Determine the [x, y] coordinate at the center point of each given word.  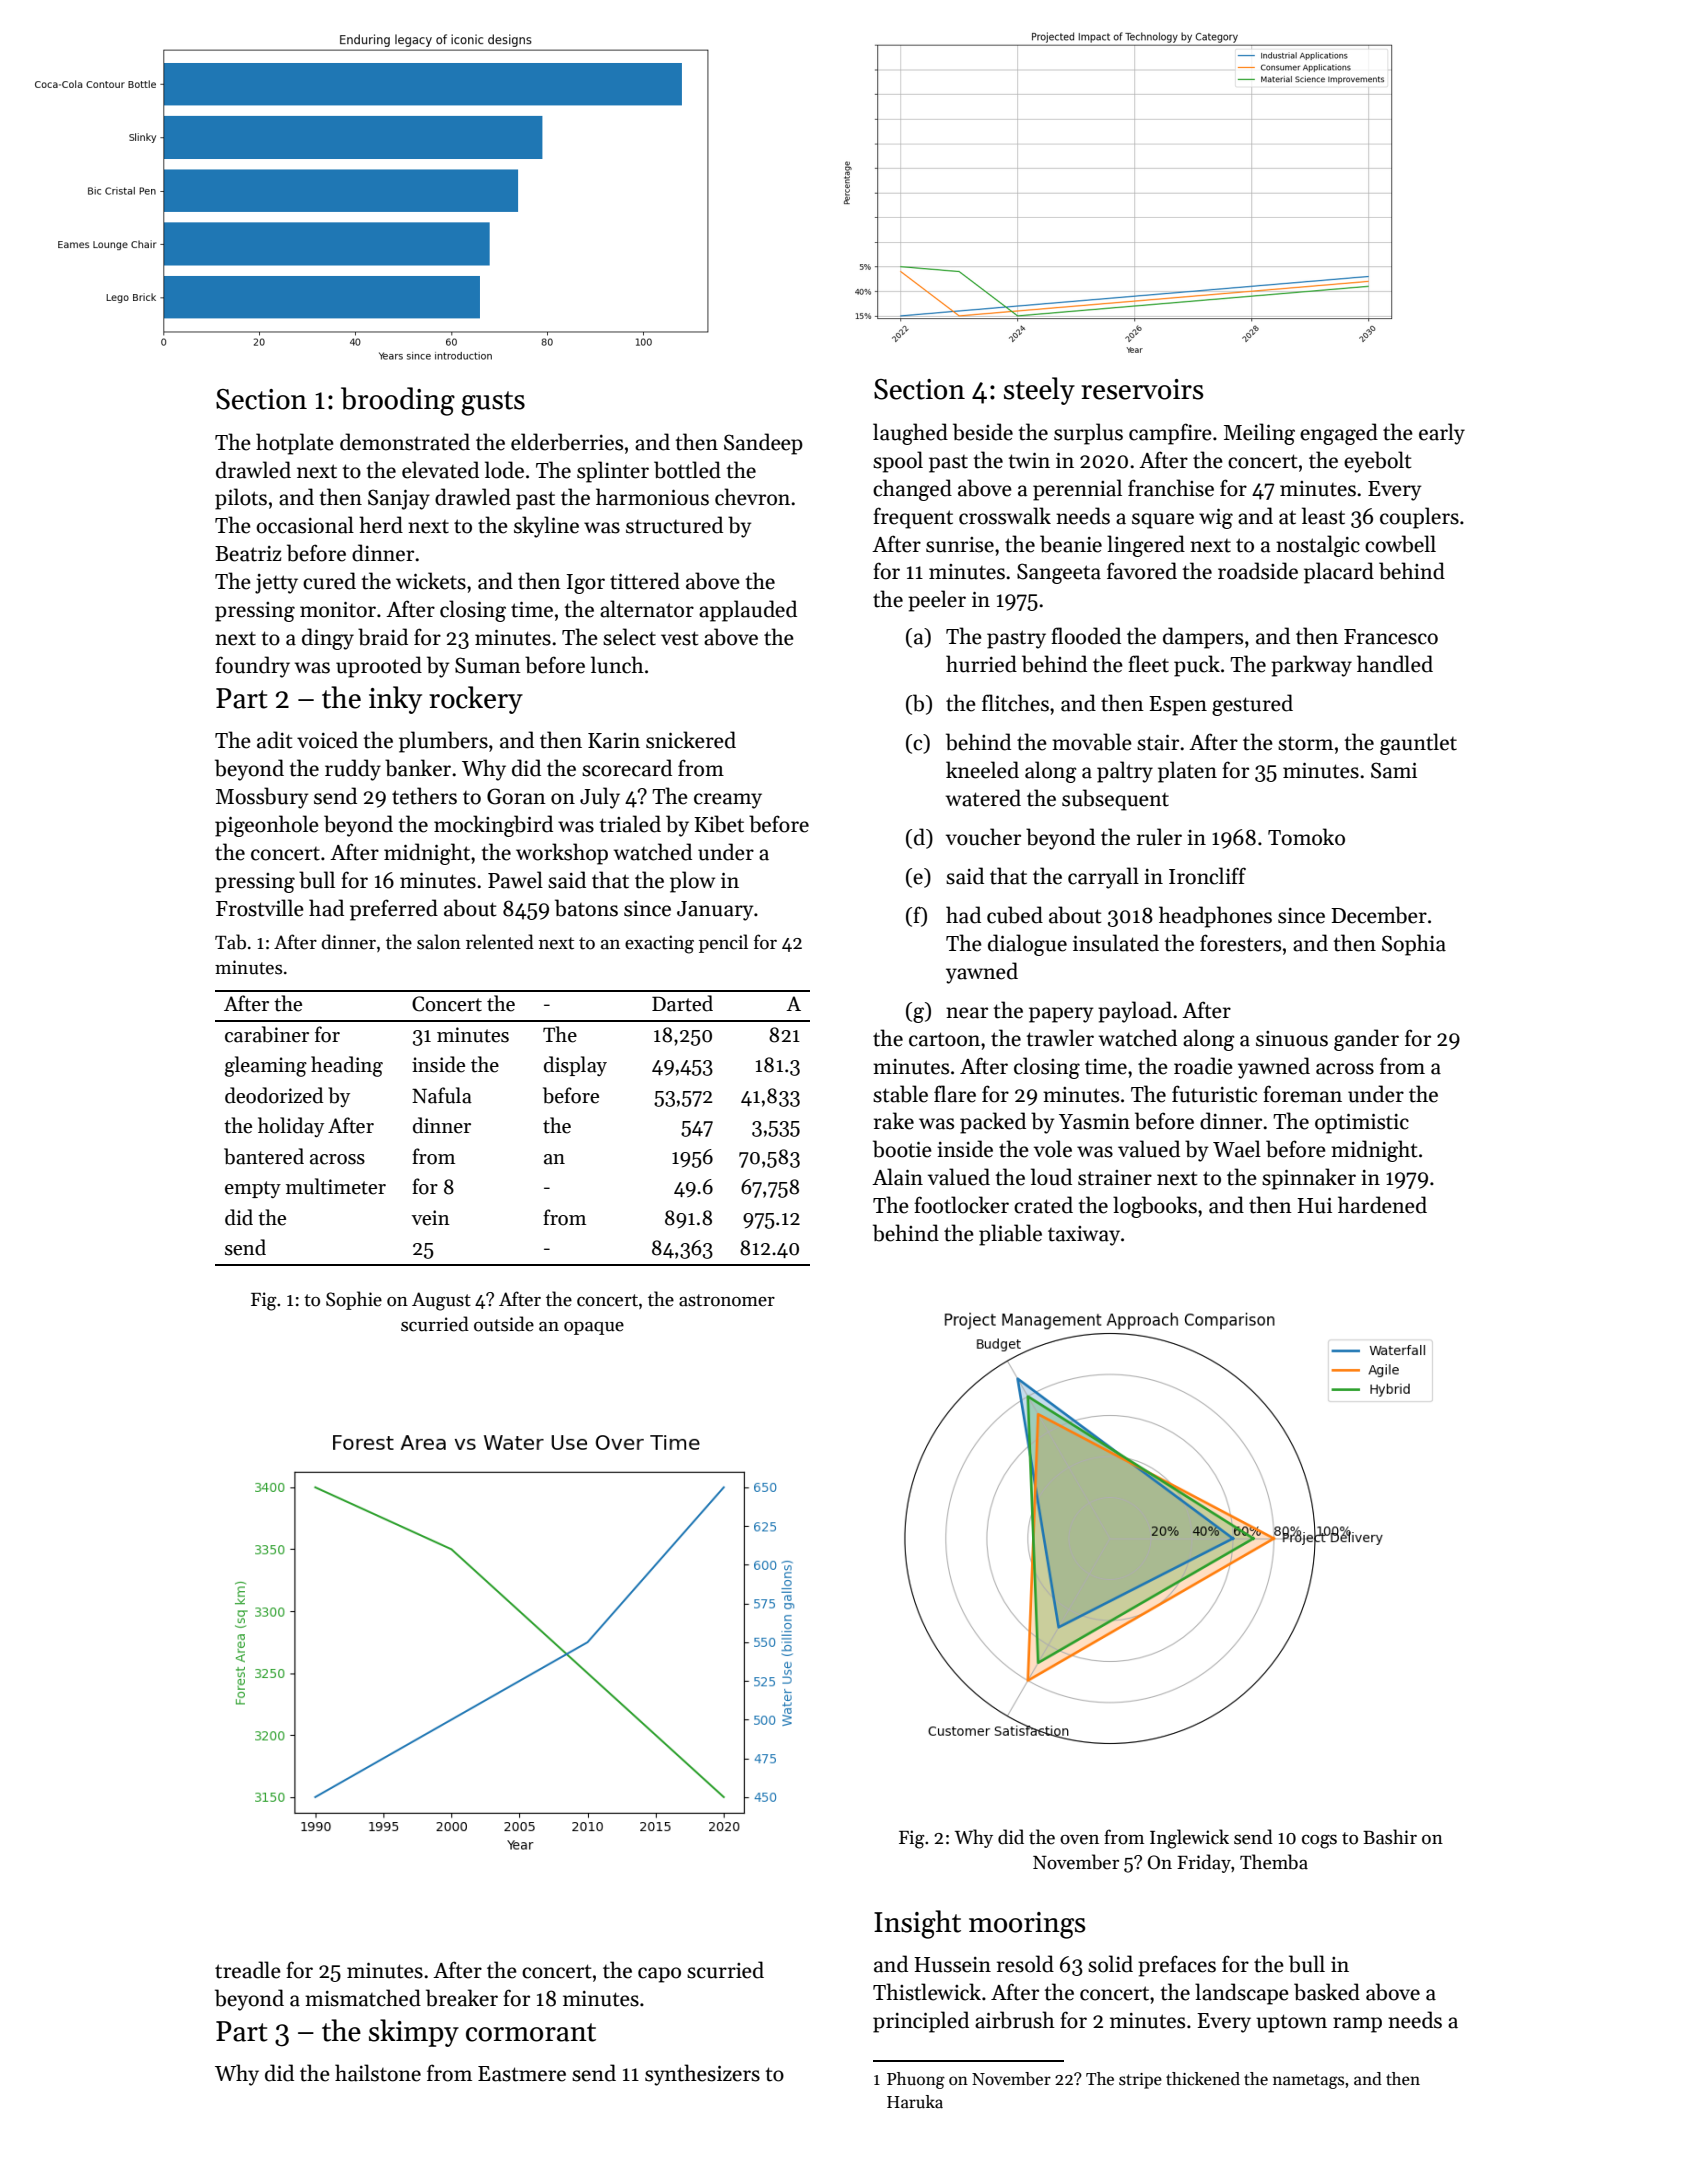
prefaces [1177, 1966]
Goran [516, 796]
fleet [1148, 664]
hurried [981, 664]
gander [1366, 1040]
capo [659, 1975]
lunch [617, 665]
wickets [431, 581]
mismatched [363, 1998]
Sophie [354, 1300]
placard [1339, 573]
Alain [897, 1177]
